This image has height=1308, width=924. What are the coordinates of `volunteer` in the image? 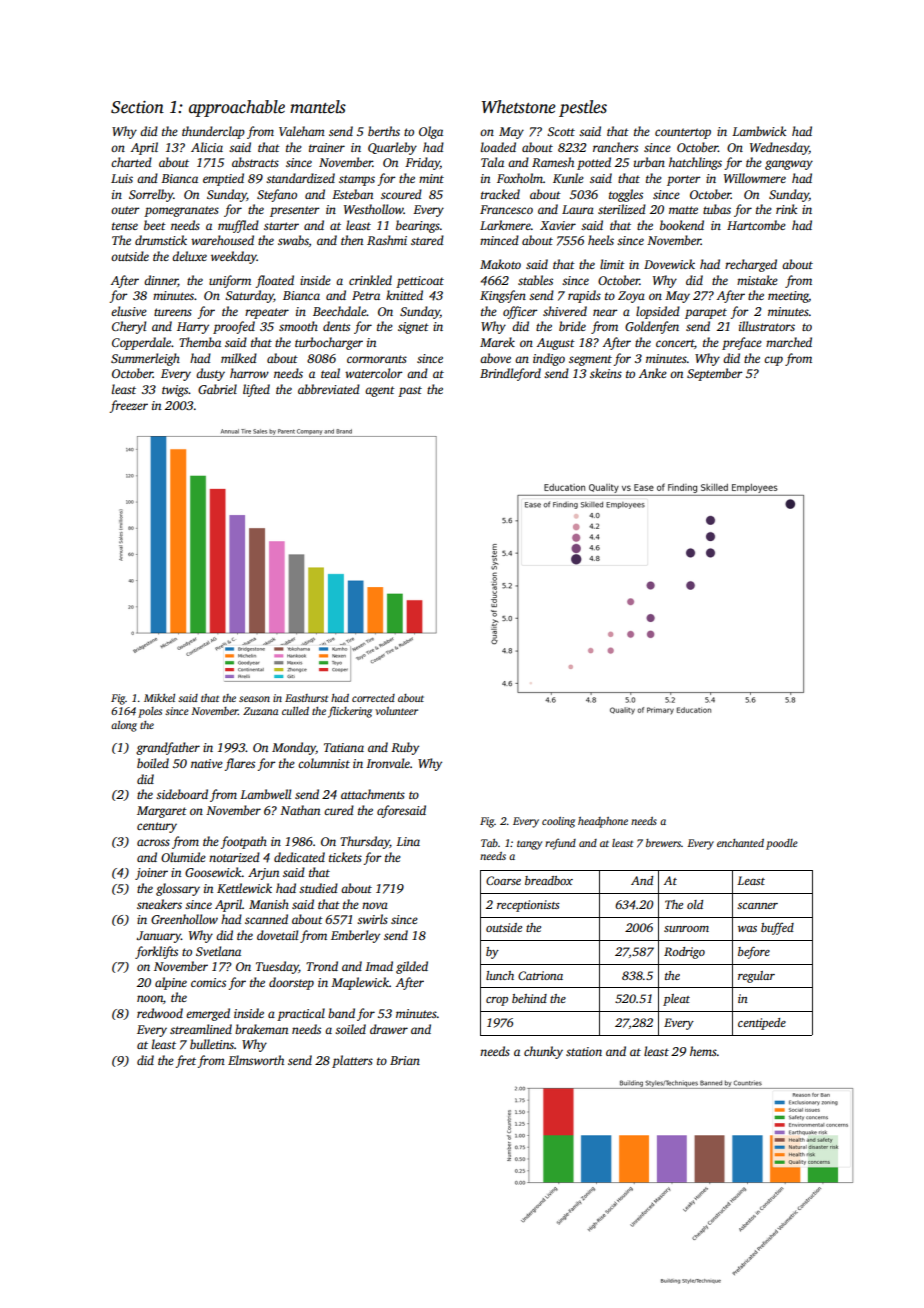 It's located at (397, 711).
